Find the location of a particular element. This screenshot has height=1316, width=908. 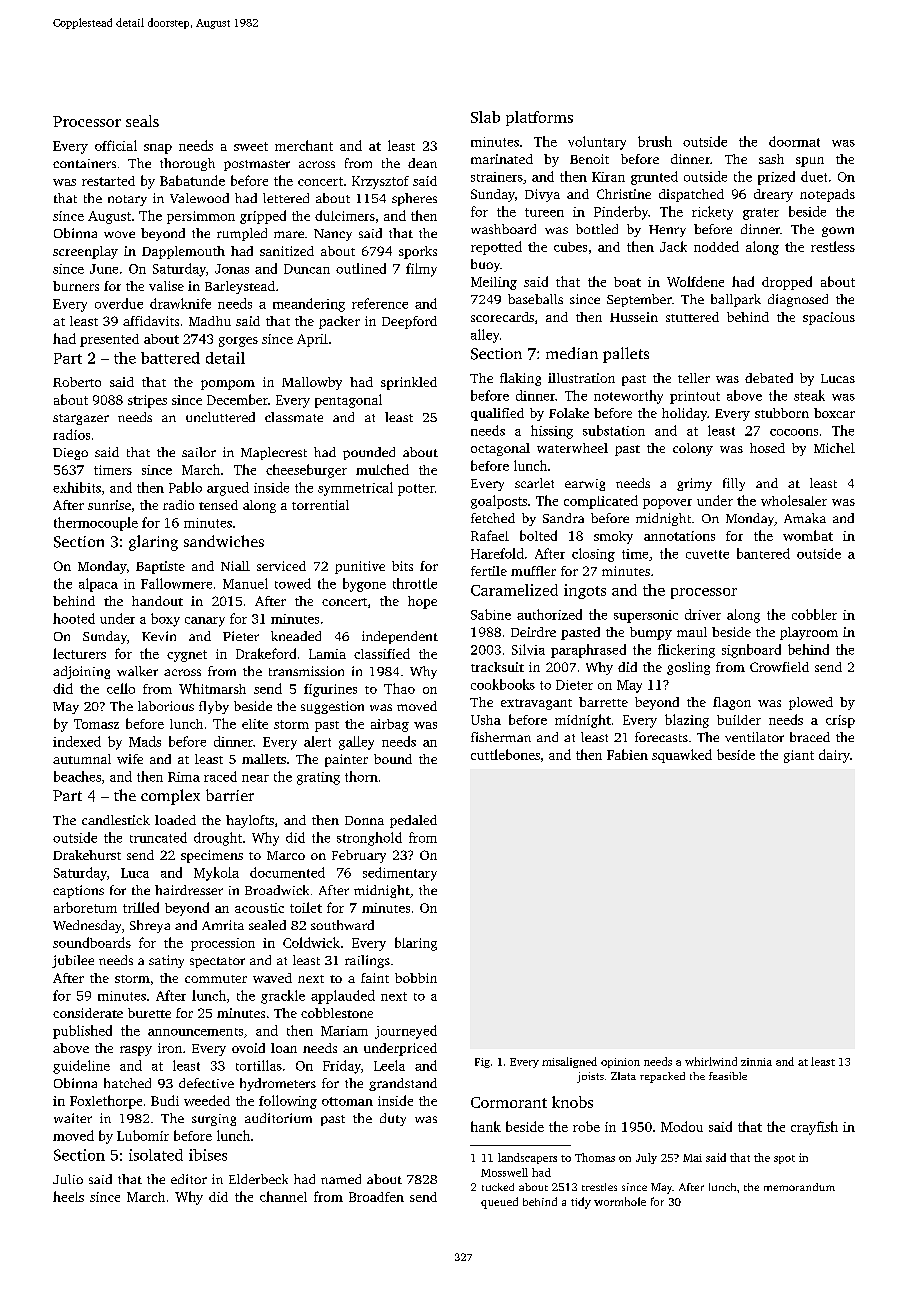

Harefold is located at coordinates (497, 553).
